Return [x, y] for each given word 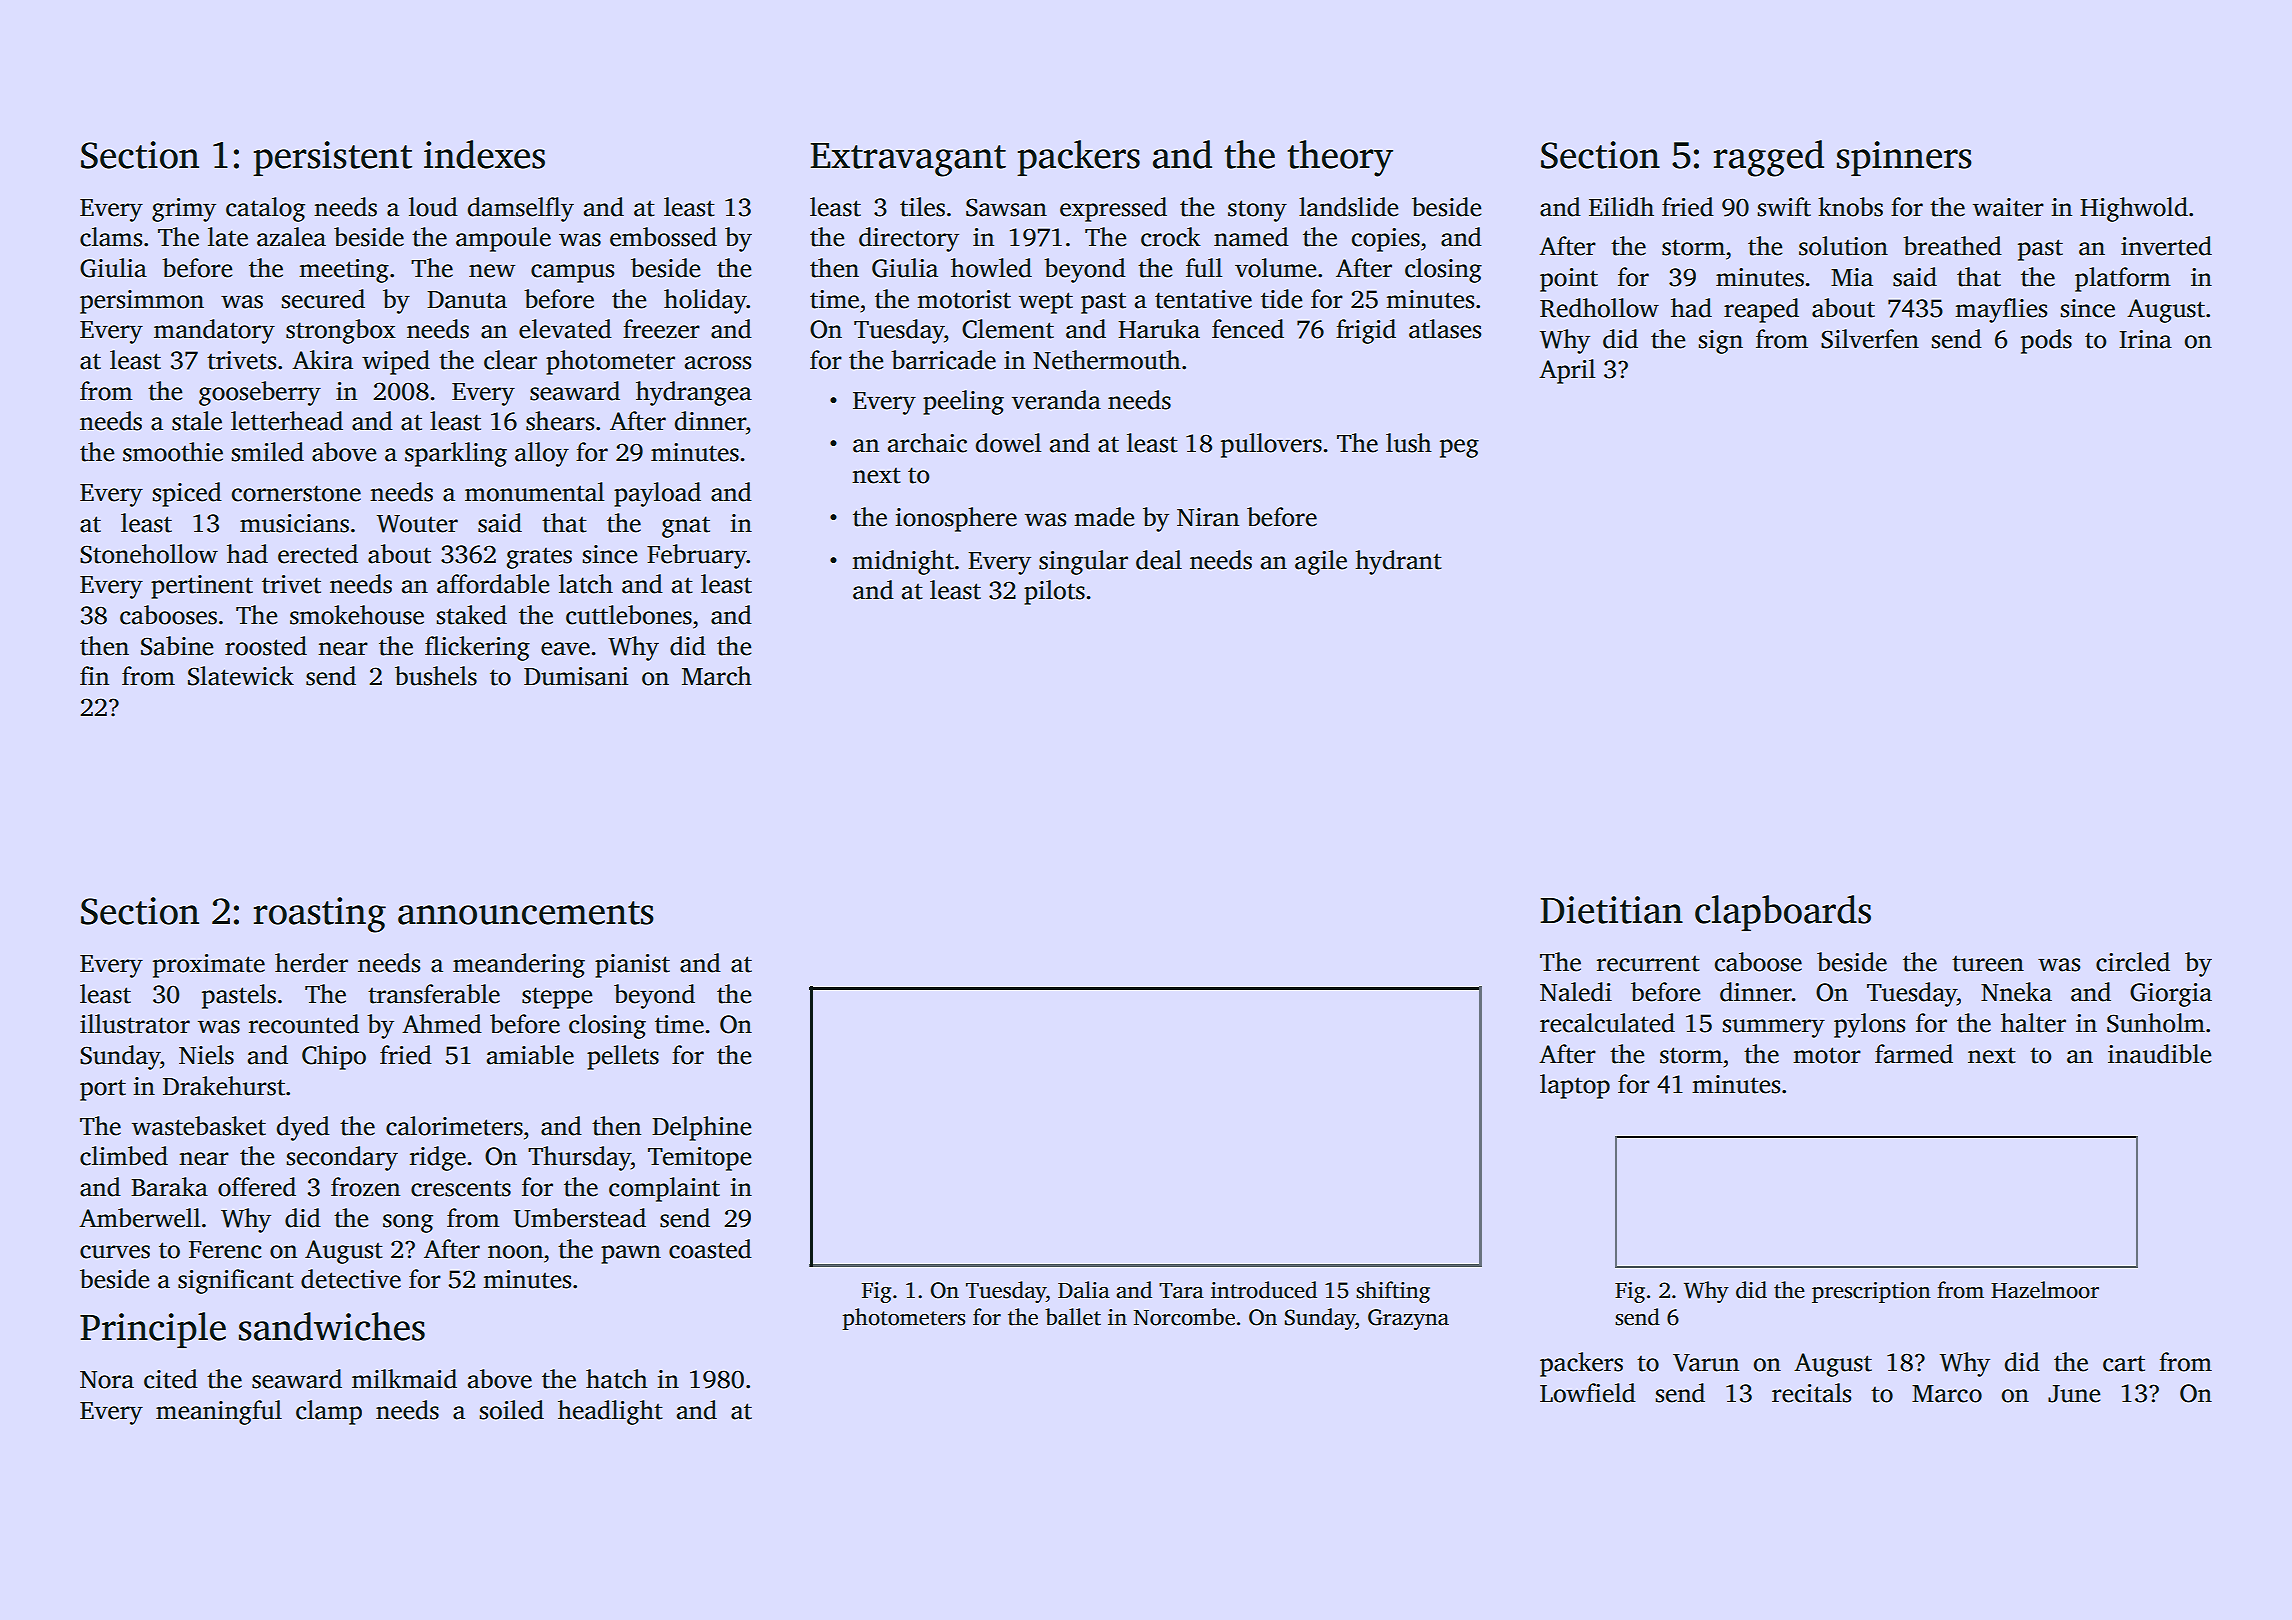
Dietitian [1611, 910]
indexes [484, 154]
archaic [927, 443]
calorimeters [454, 1126]
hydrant [1398, 562]
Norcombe [1184, 1317]
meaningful [219, 1412]
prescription [1871, 1292]
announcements [526, 913]
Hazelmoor [2045, 1290]
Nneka [2016, 992]
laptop [1575, 1086]
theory [1340, 158]
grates [539, 558]
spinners [1904, 158]
